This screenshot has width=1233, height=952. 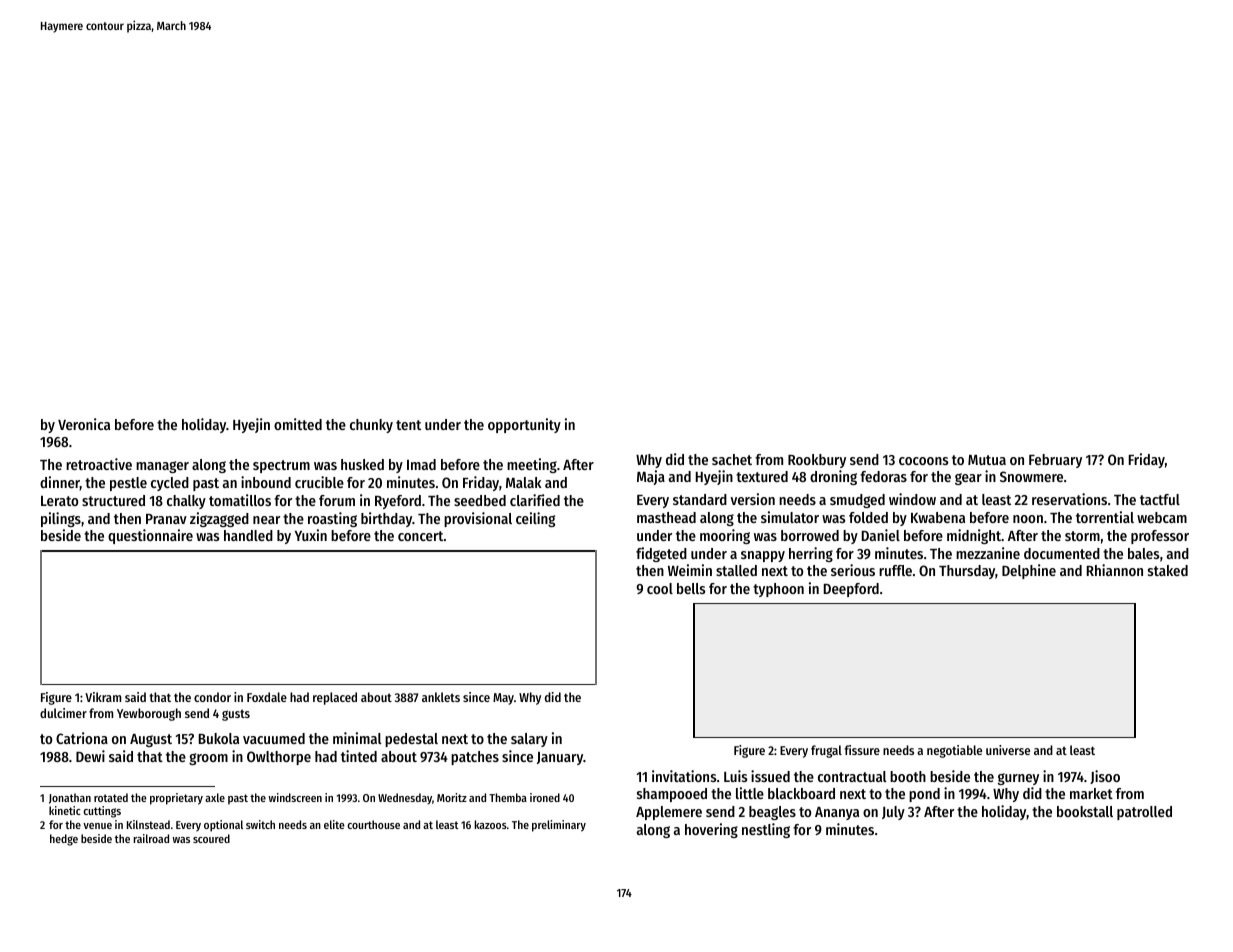 What do you see at coordinates (84, 424) in the screenshot?
I see `Veronica` at bounding box center [84, 424].
